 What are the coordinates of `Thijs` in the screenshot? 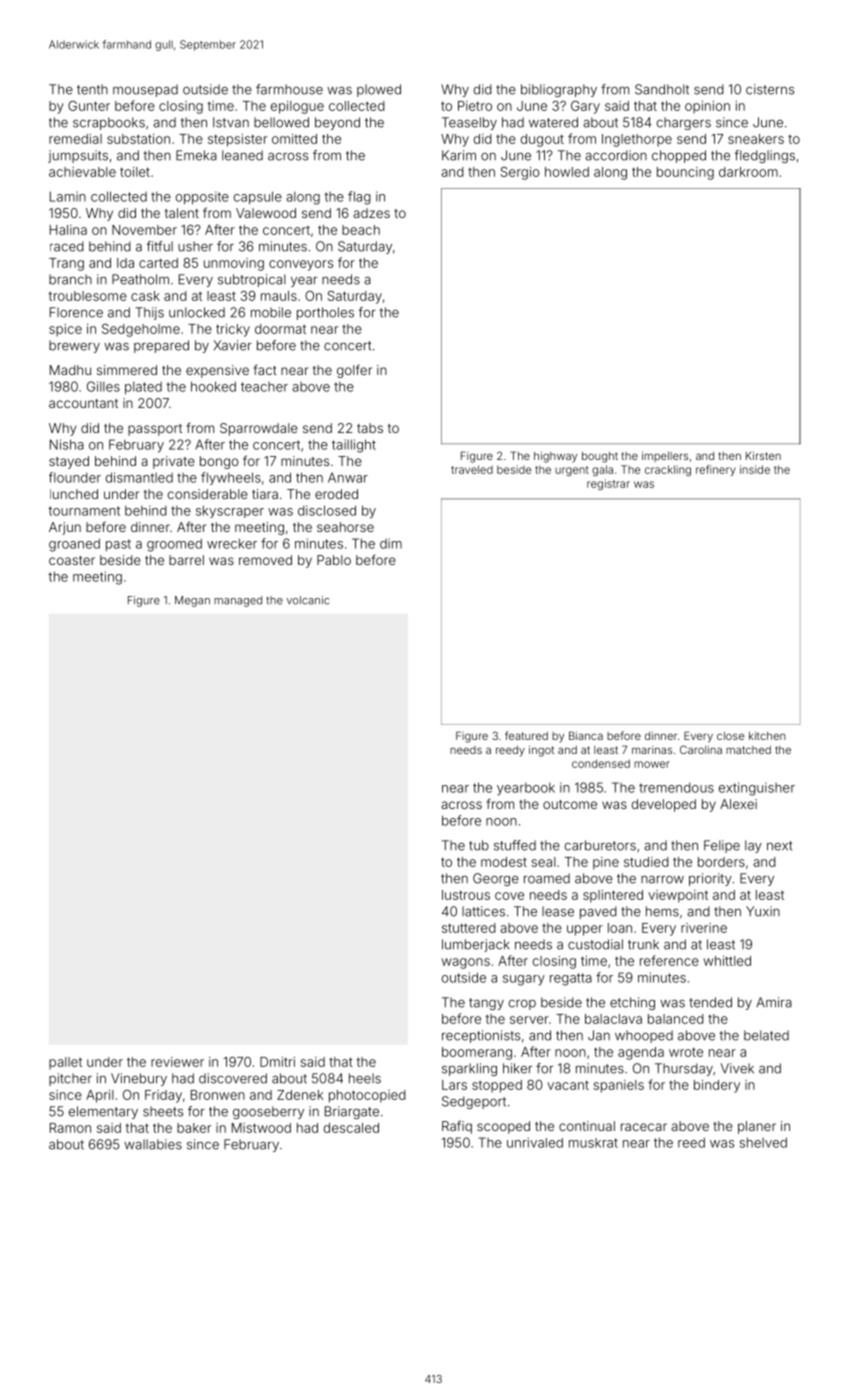 It's located at (149, 313).
